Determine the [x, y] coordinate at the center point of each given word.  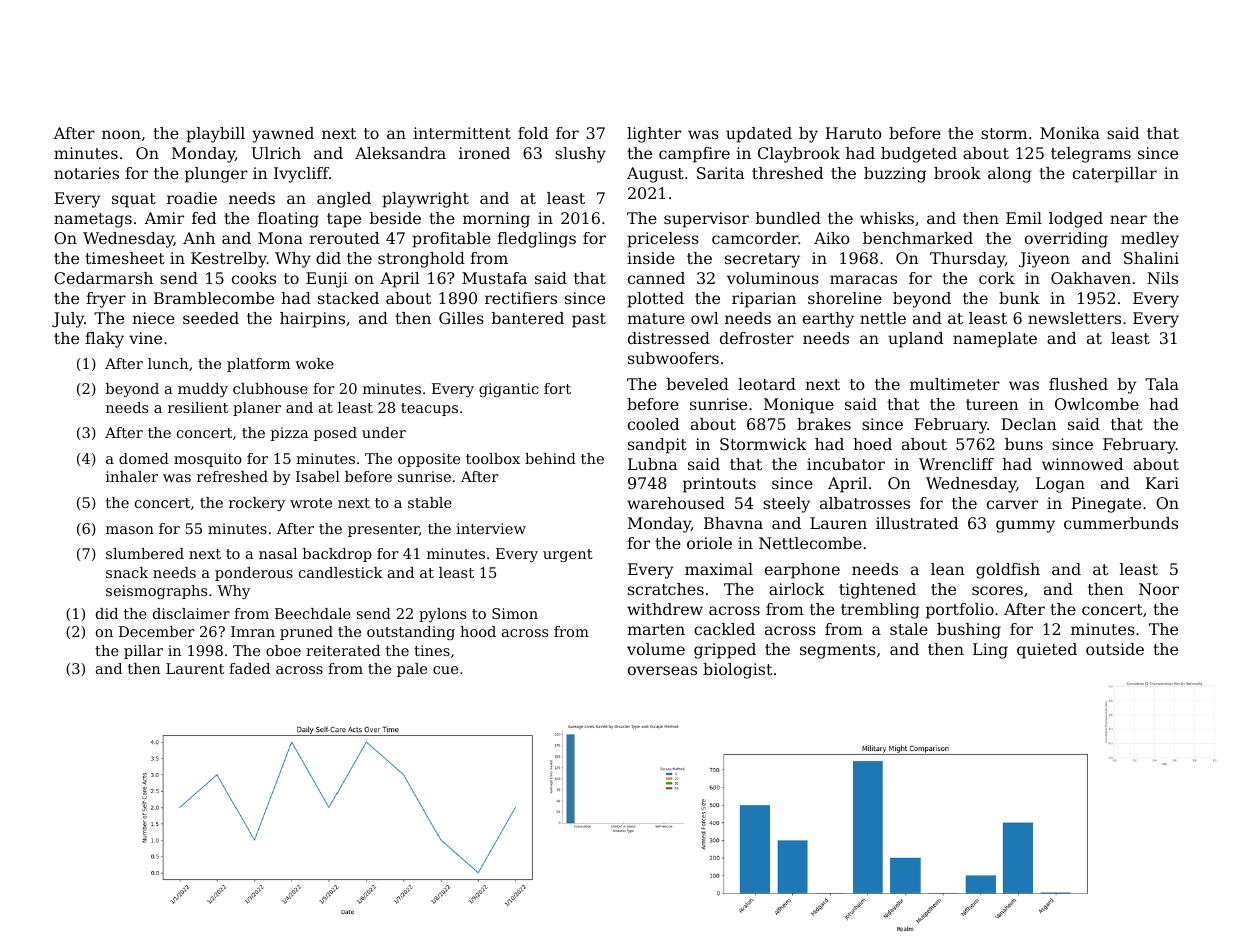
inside [651, 258]
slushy [580, 155]
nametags [93, 220]
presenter [383, 530]
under [384, 432]
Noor [1159, 589]
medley [1150, 240]
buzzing [895, 175]
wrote [311, 503]
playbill [215, 135]
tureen [992, 404]
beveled [698, 384]
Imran [253, 631]
